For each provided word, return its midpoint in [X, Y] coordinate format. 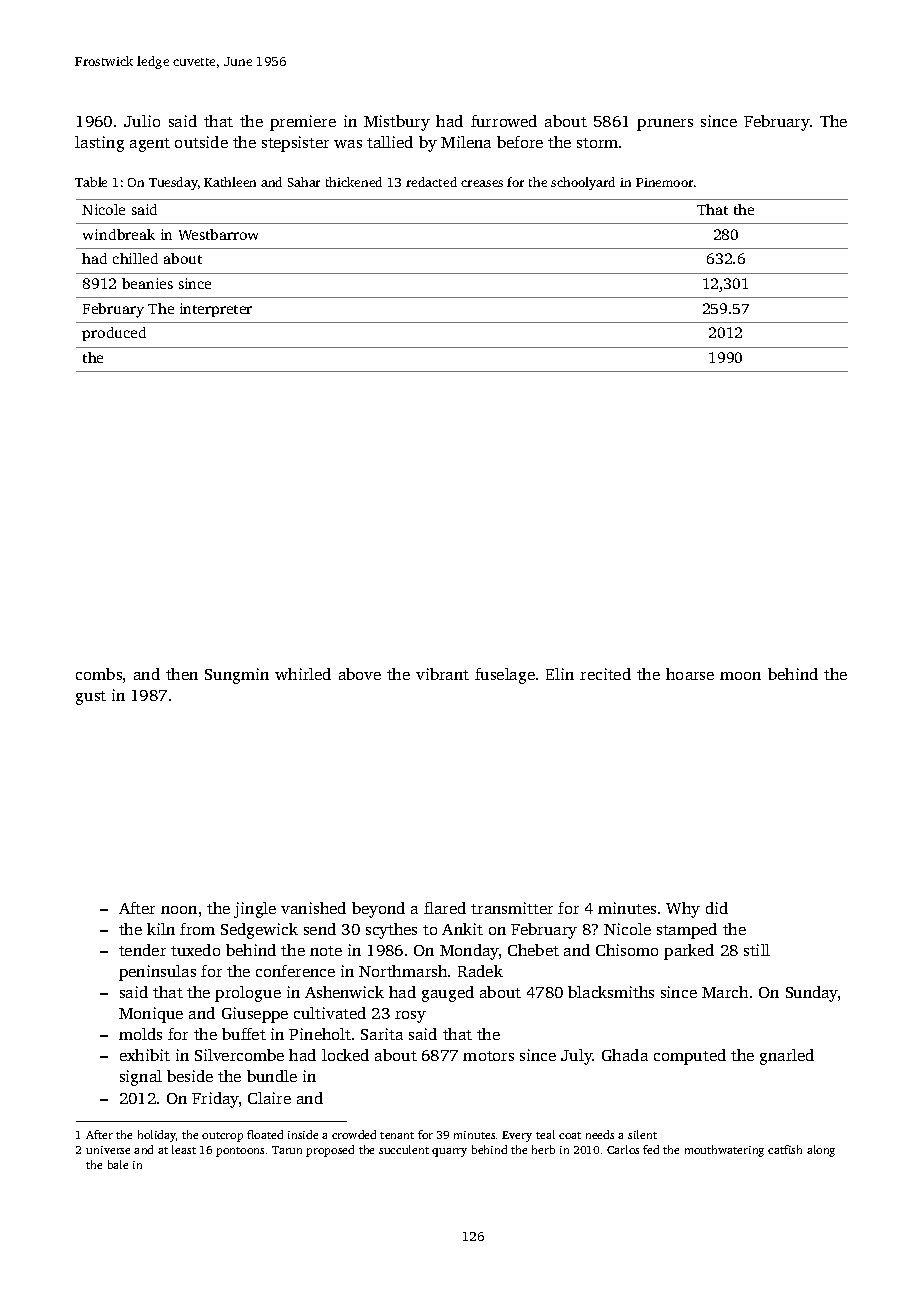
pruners [665, 125]
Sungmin [237, 676]
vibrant [442, 674]
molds [140, 1034]
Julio [142, 121]
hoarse [690, 674]
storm [597, 143]
